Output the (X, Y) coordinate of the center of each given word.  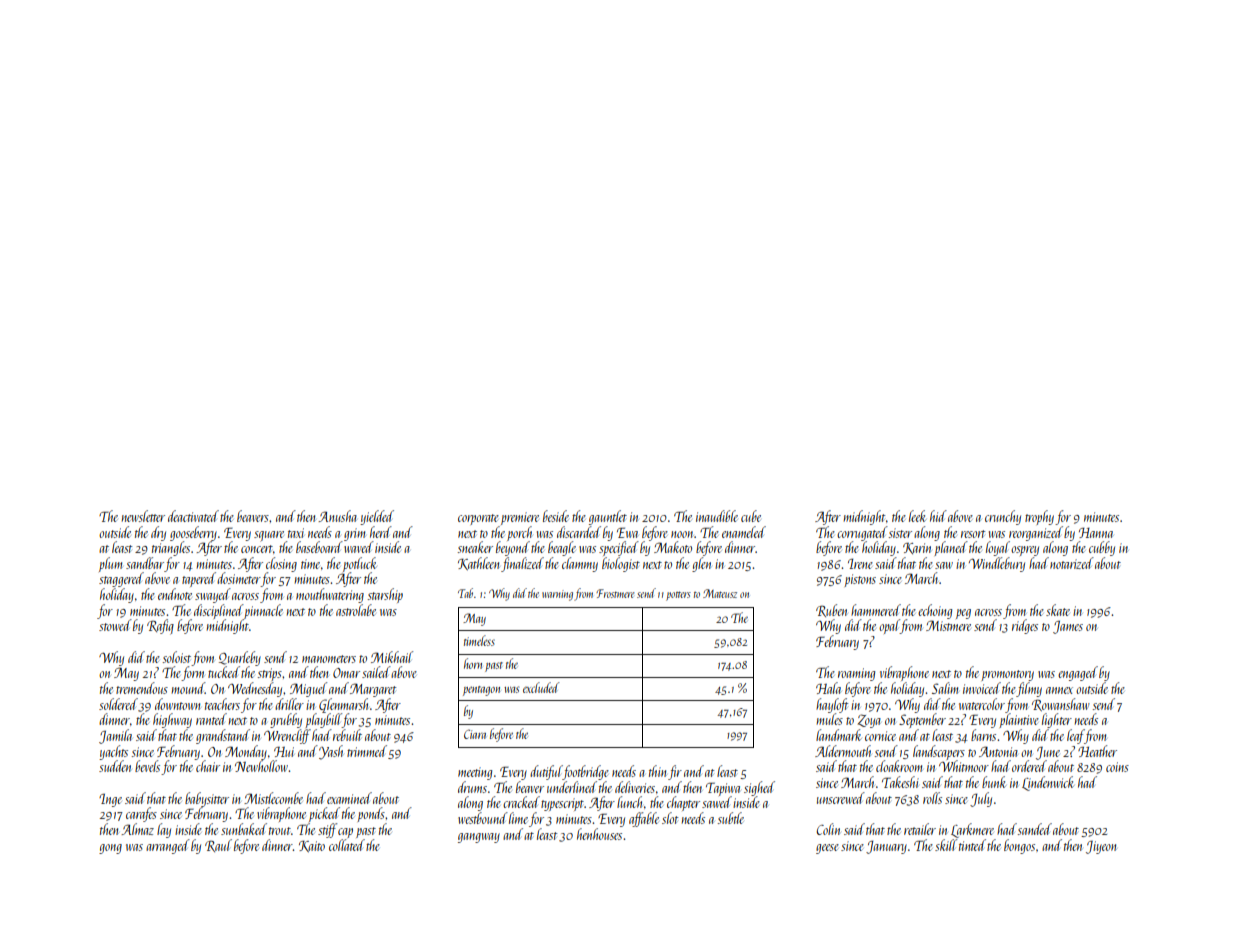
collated (347, 845)
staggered (120, 580)
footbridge (586, 772)
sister (900, 533)
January (886, 847)
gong (110, 849)
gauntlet (608, 517)
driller (289, 704)
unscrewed (841, 798)
